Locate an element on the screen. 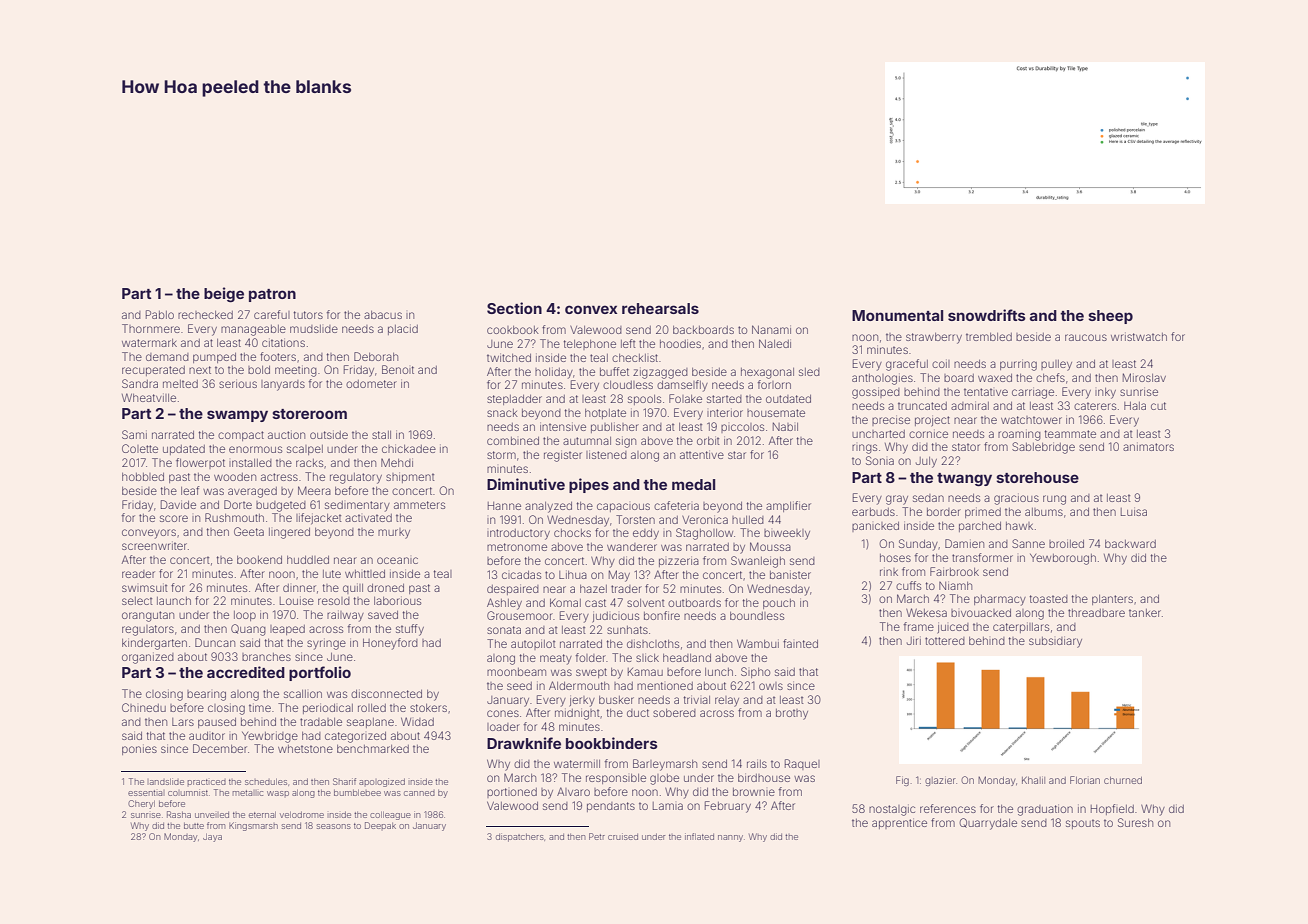 This screenshot has height=924, width=1308. cut is located at coordinates (1158, 406).
